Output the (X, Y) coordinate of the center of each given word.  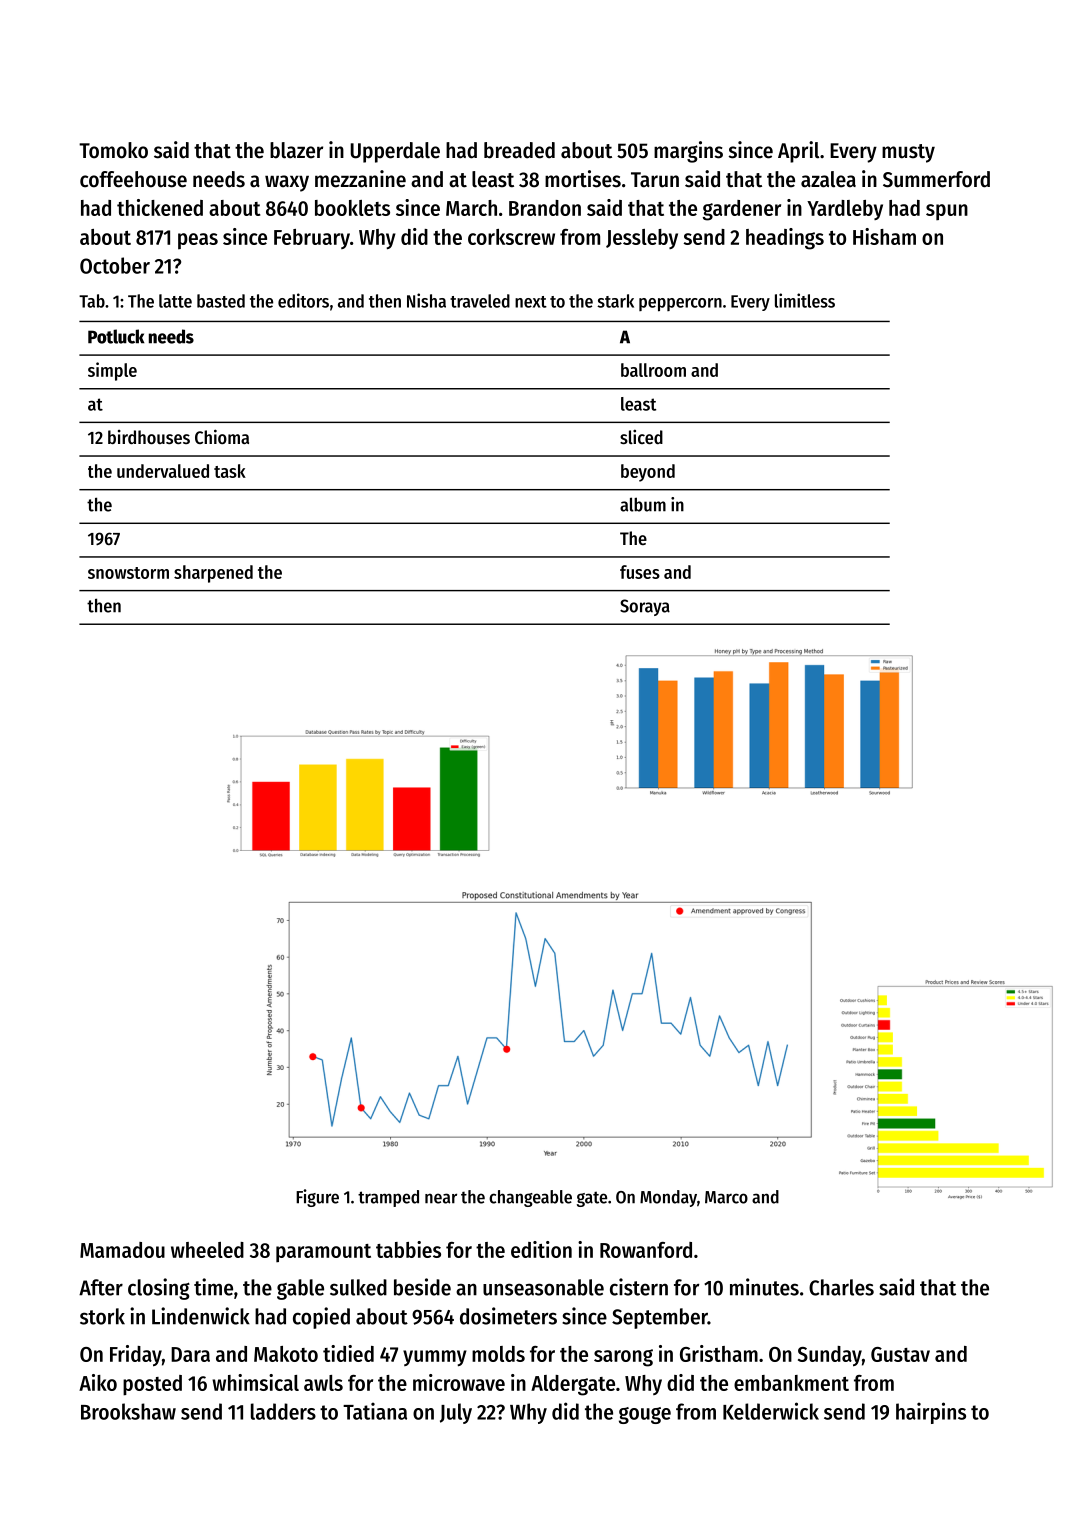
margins (688, 152)
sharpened (213, 574)
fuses (640, 572)
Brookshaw (128, 1411)
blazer (296, 150)
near (441, 1198)
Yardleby (845, 210)
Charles (841, 1287)
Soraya (645, 607)
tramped (388, 1198)
